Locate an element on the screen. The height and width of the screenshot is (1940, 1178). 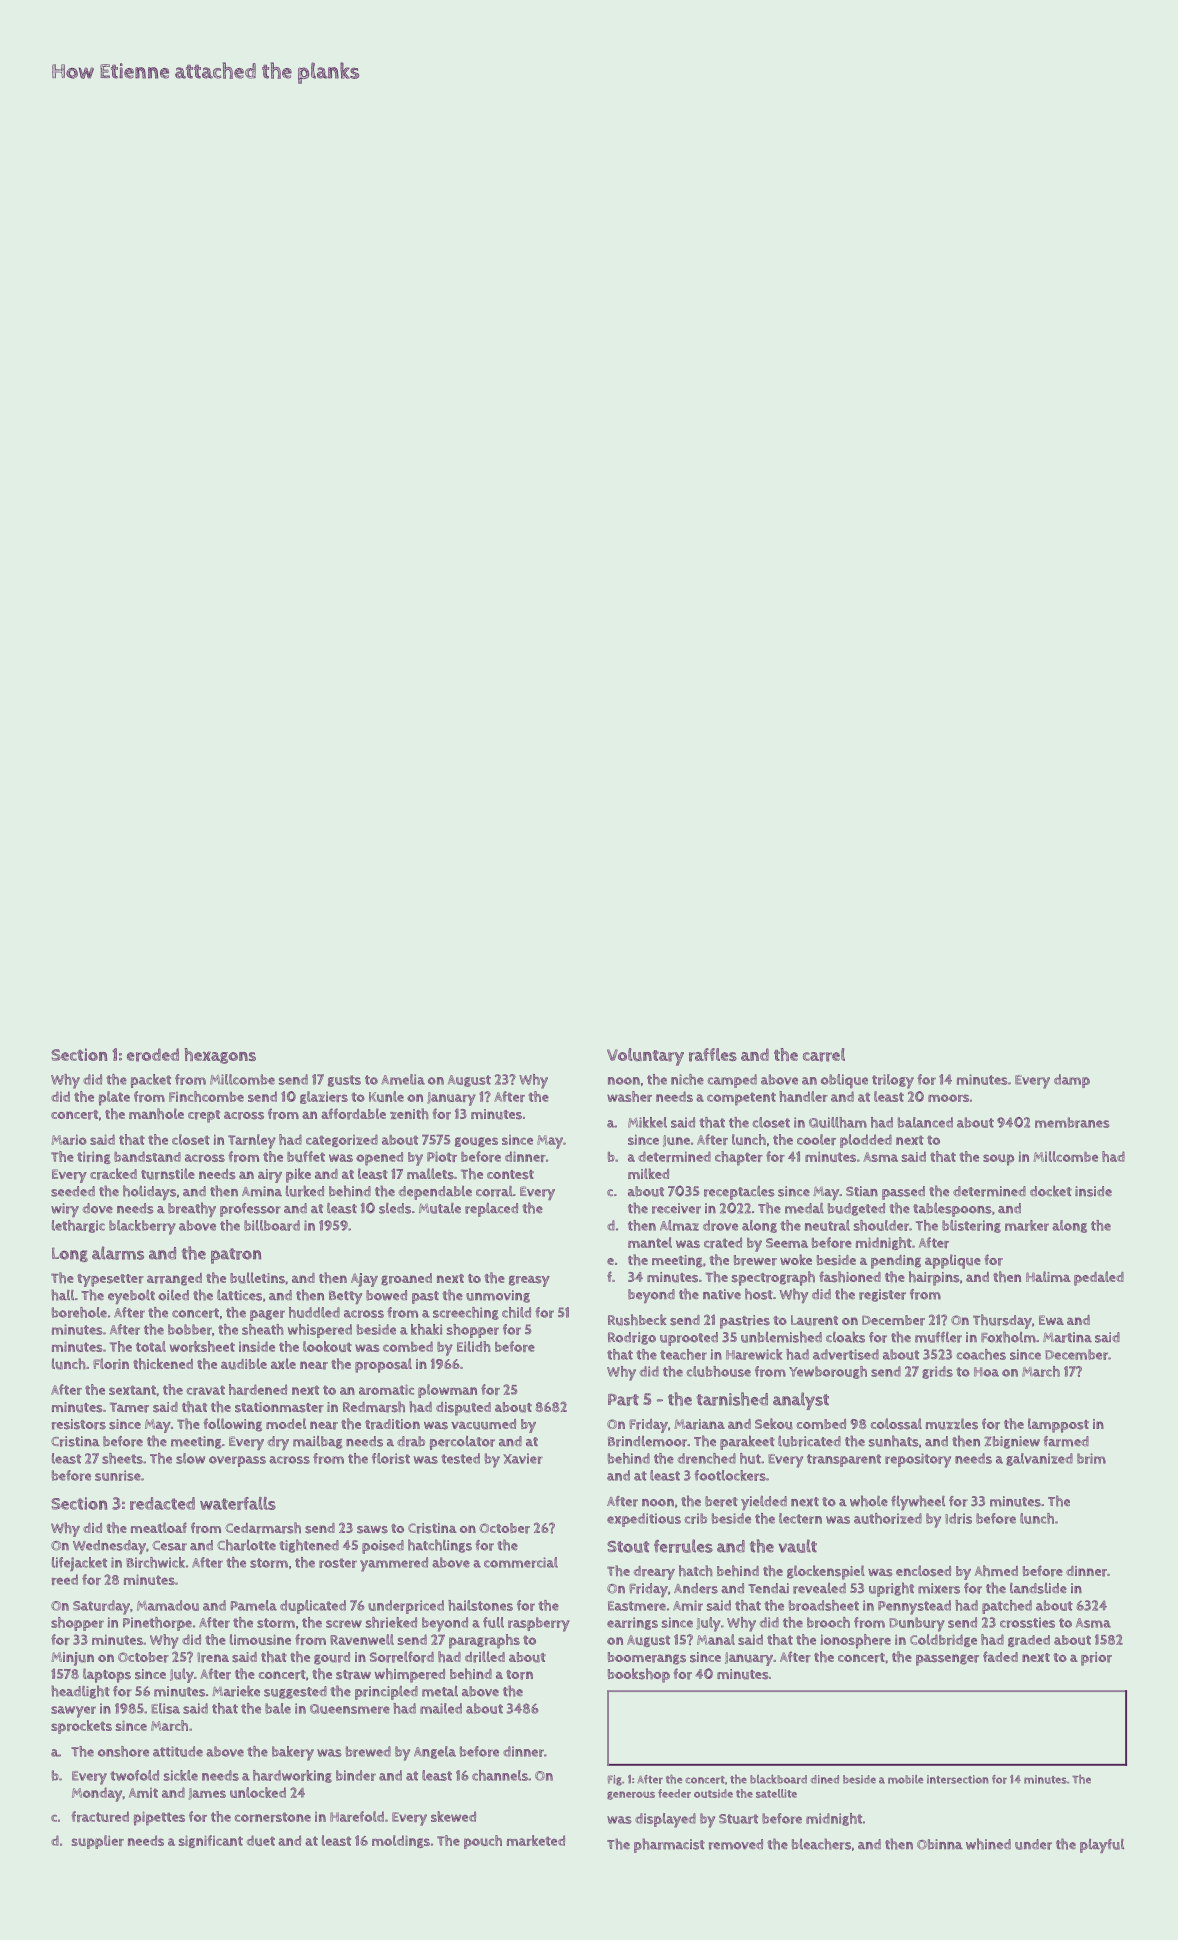
Voluntary is located at coordinates (645, 1057).
